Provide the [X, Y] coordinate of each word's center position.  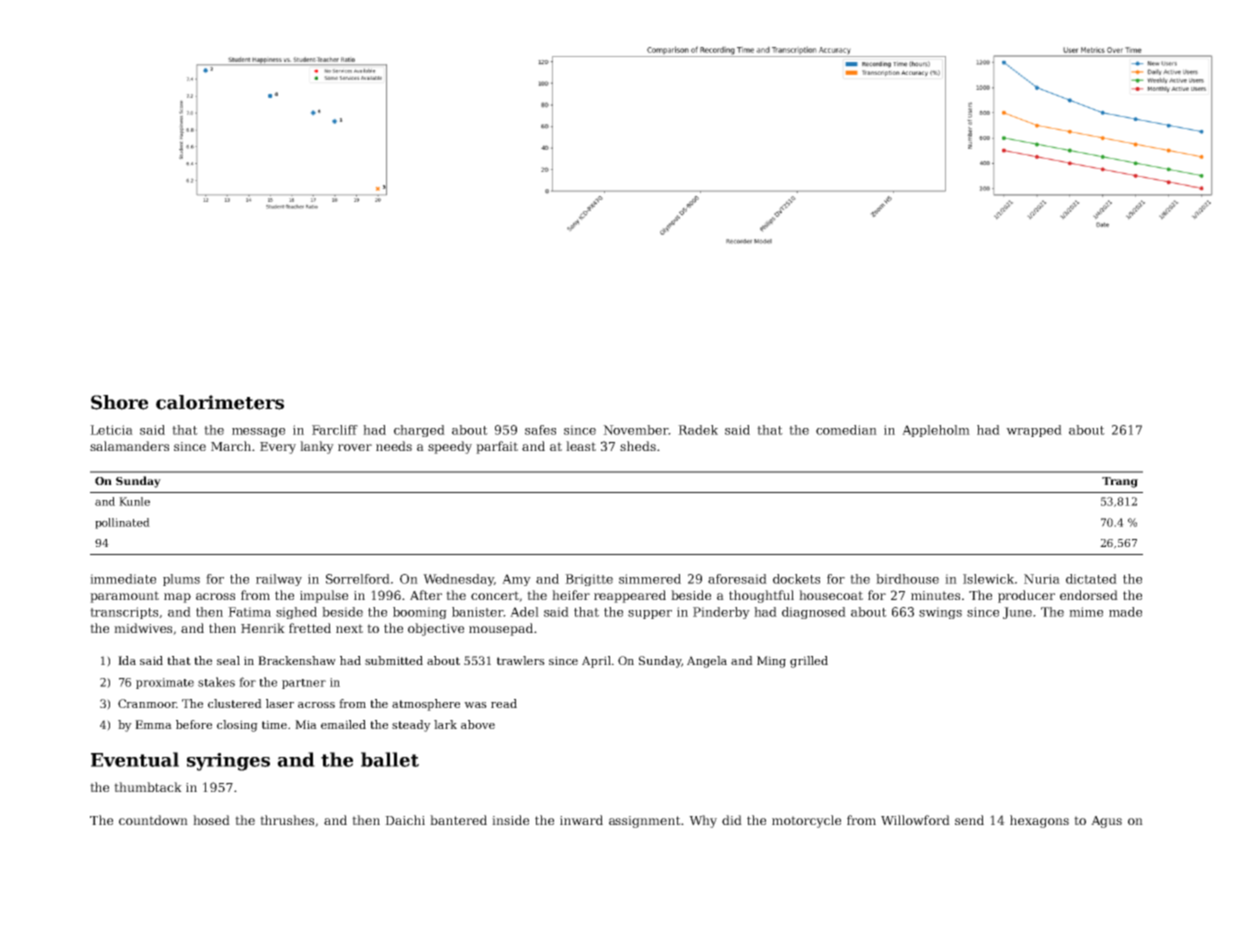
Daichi [405, 820]
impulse [324, 596]
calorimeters [220, 402]
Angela [707, 662]
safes [540, 430]
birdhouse [907, 579]
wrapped [1034, 431]
